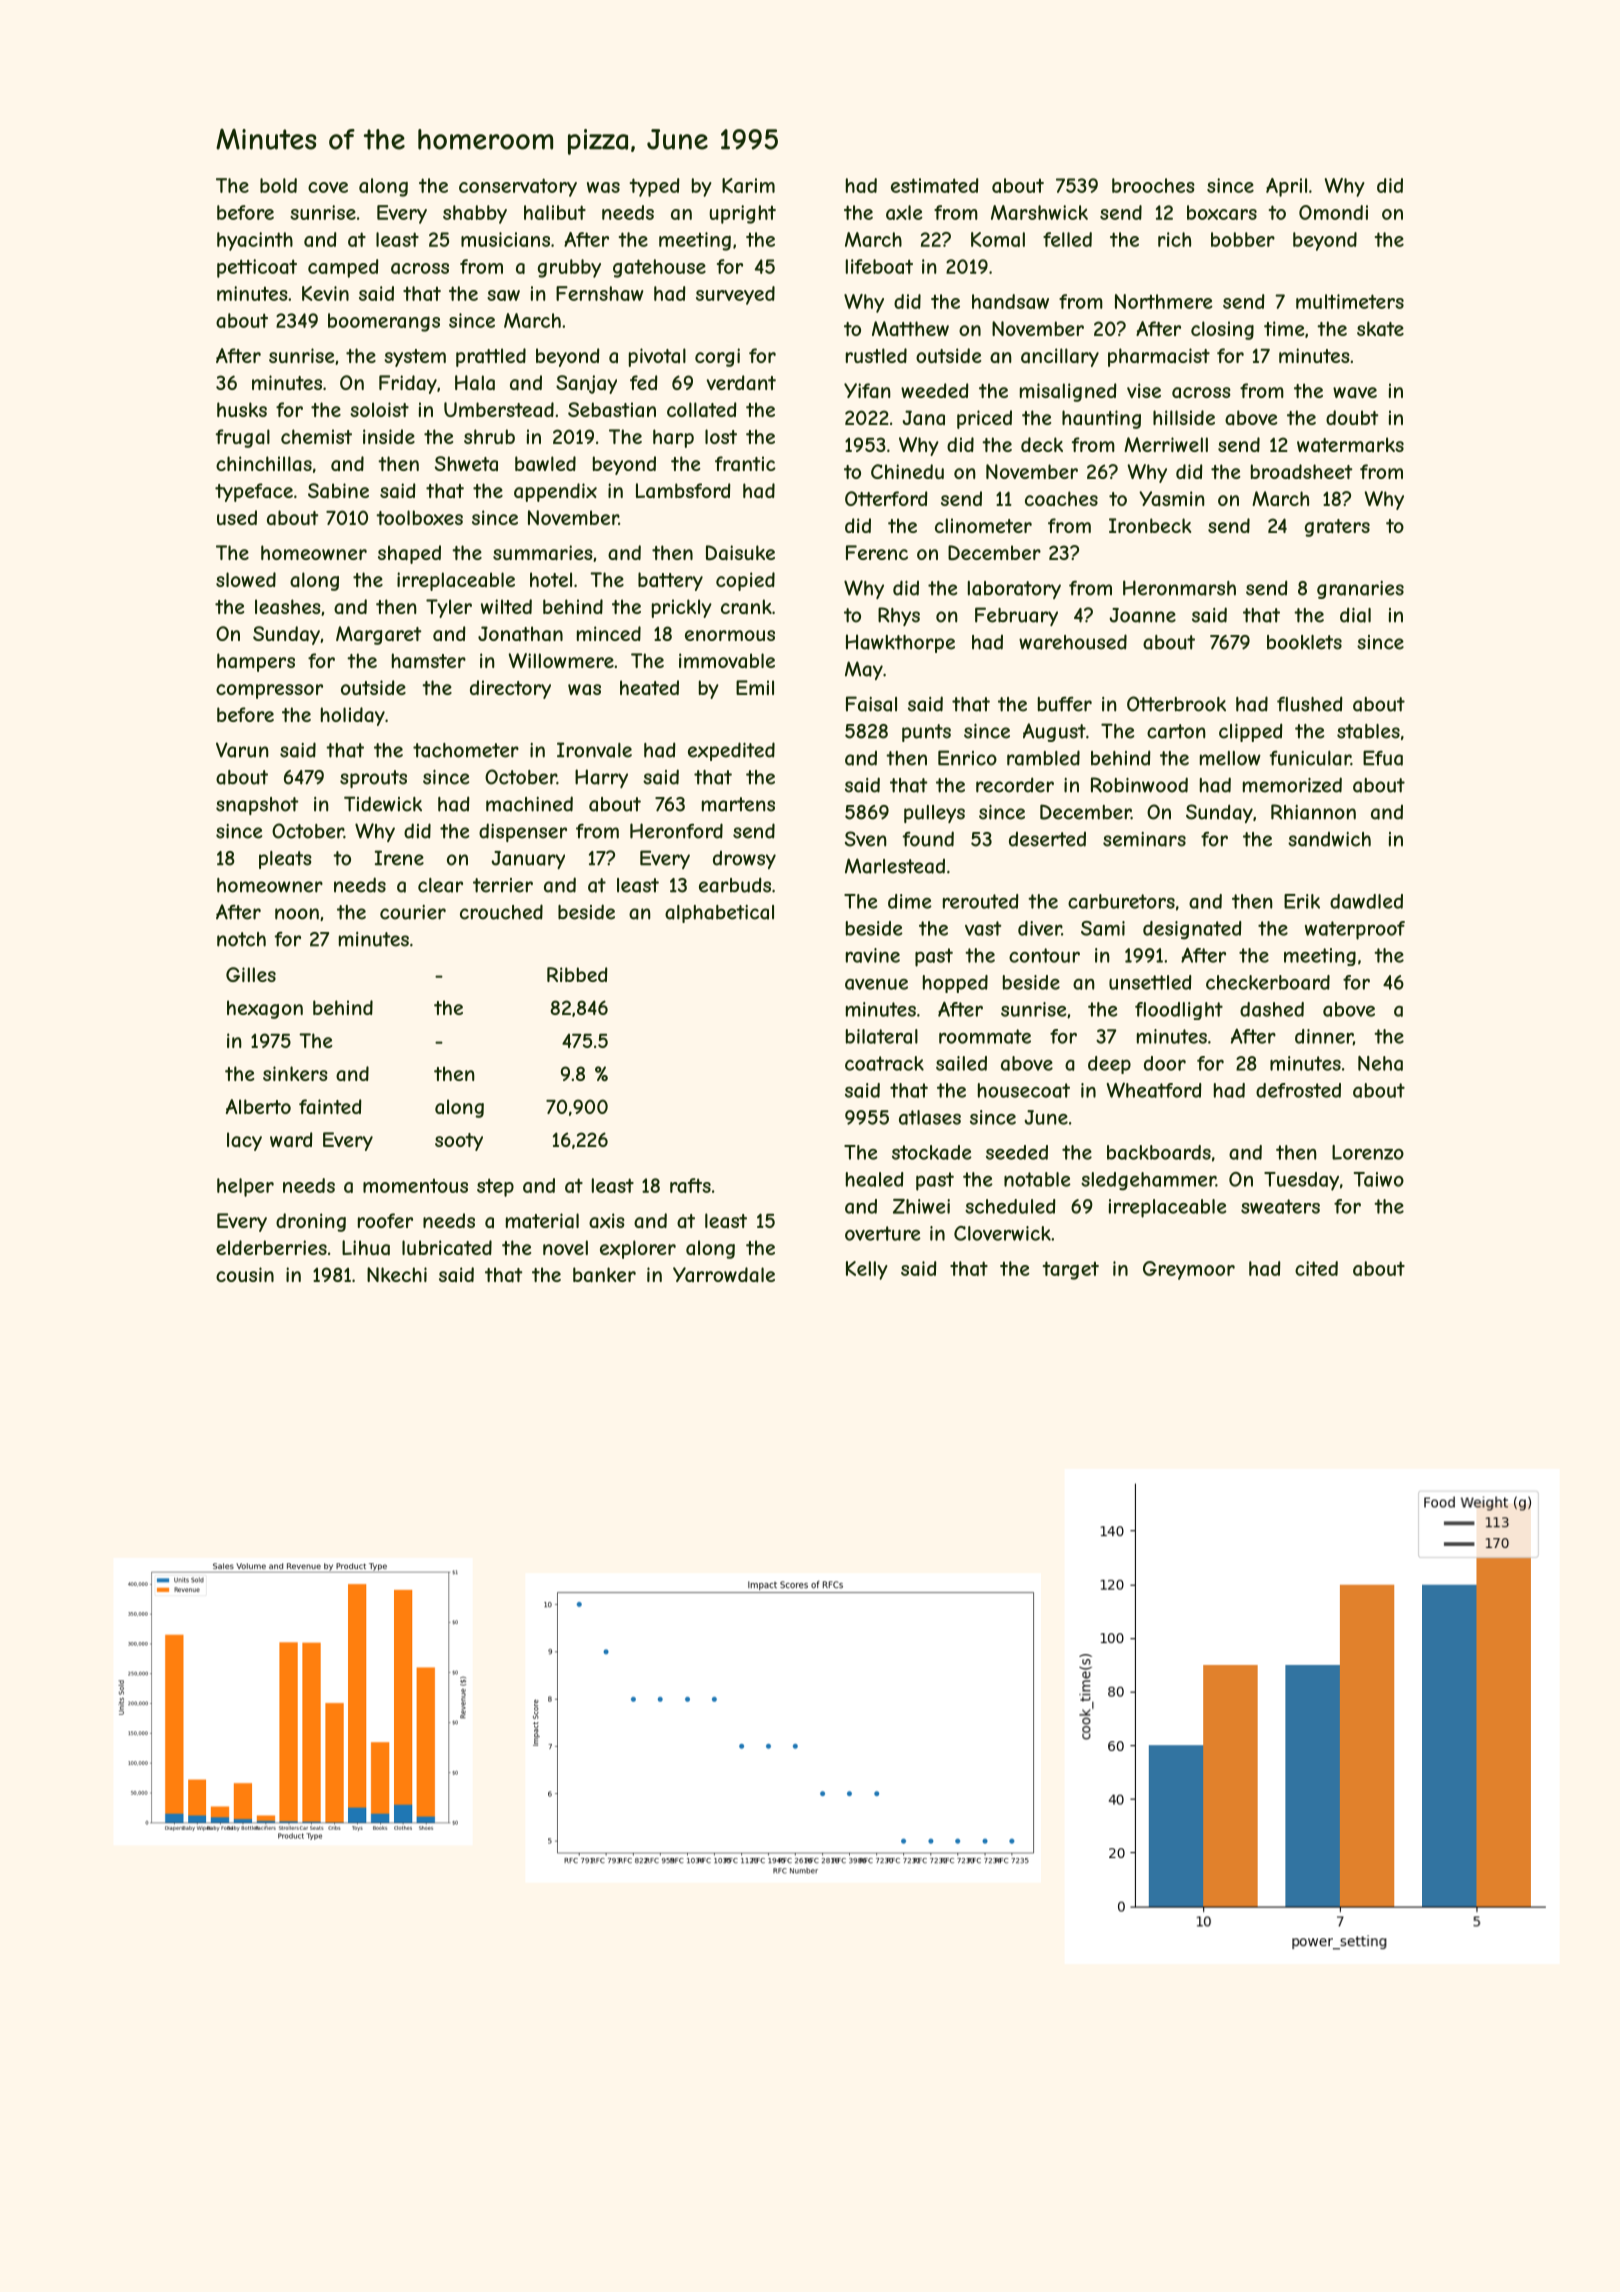 The width and height of the screenshot is (1620, 2292). What do you see at coordinates (415, 1185) in the screenshot?
I see `momentous` at bounding box center [415, 1185].
